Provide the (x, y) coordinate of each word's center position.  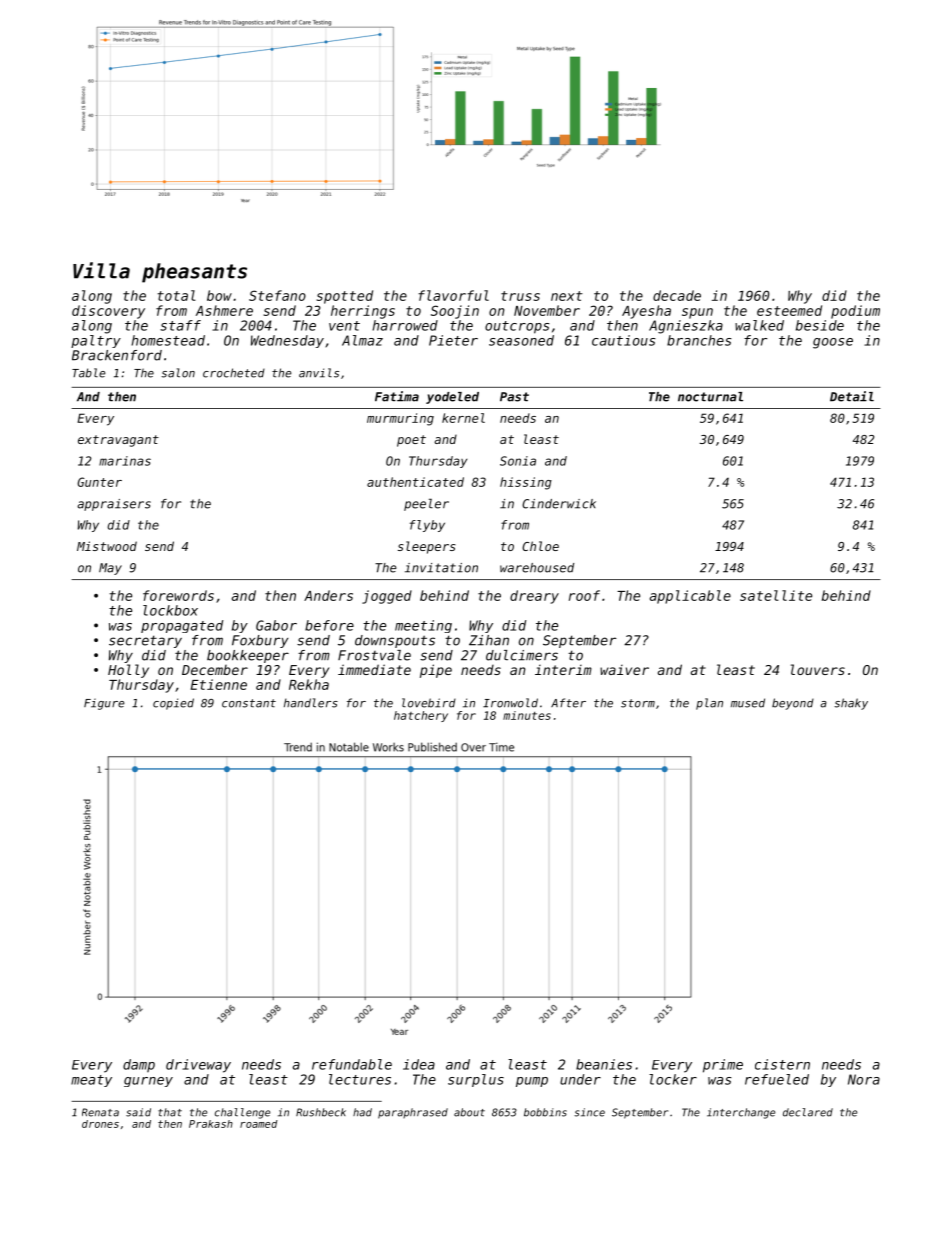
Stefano (277, 295)
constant (249, 703)
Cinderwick (559, 504)
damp (139, 1065)
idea (419, 1064)
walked (759, 325)
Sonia (518, 461)
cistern (782, 1064)
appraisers (114, 505)
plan (709, 704)
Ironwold (510, 703)
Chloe (540, 546)
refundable (352, 1064)
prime (723, 1066)
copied (173, 704)
